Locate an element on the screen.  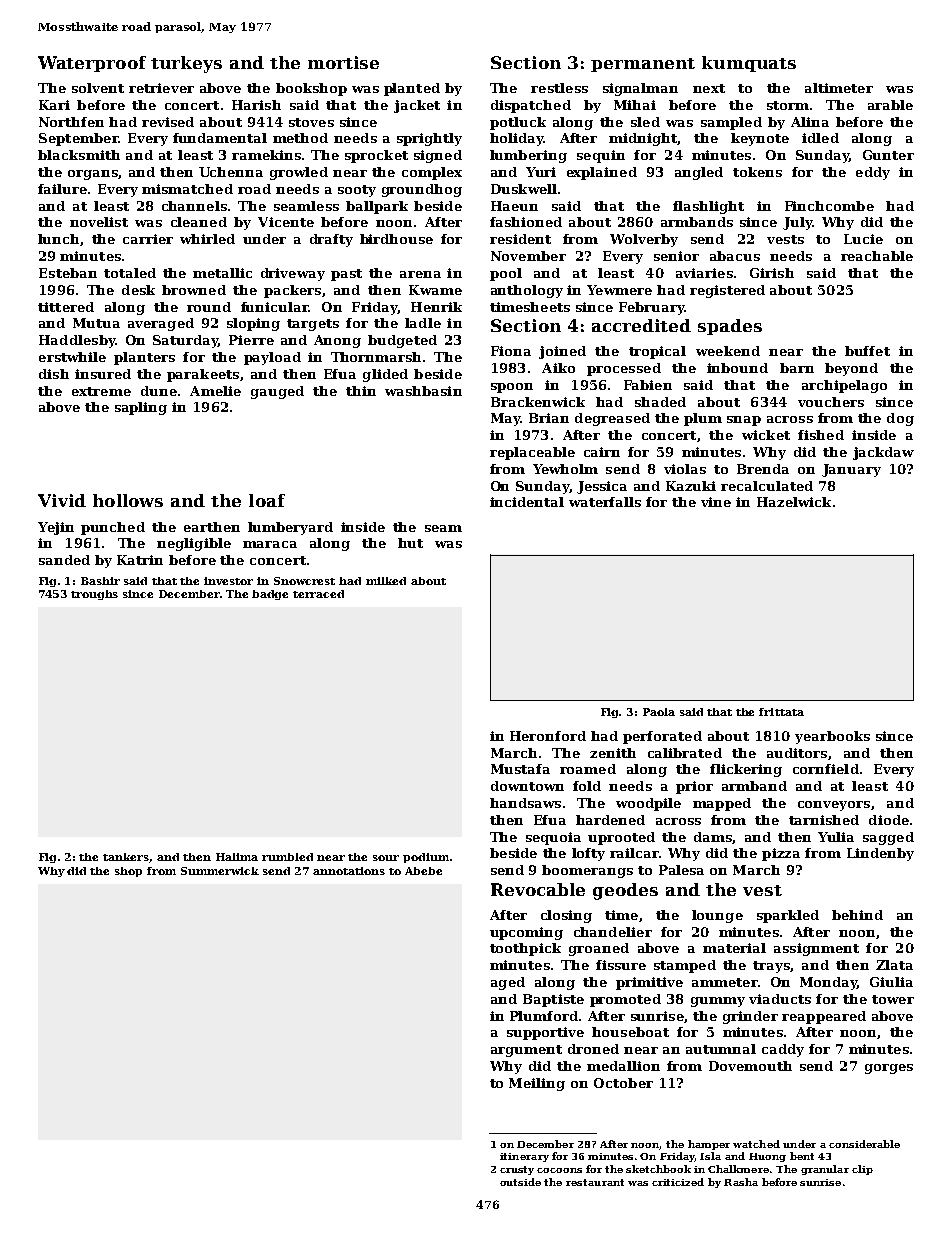
sampled is located at coordinates (731, 123).
